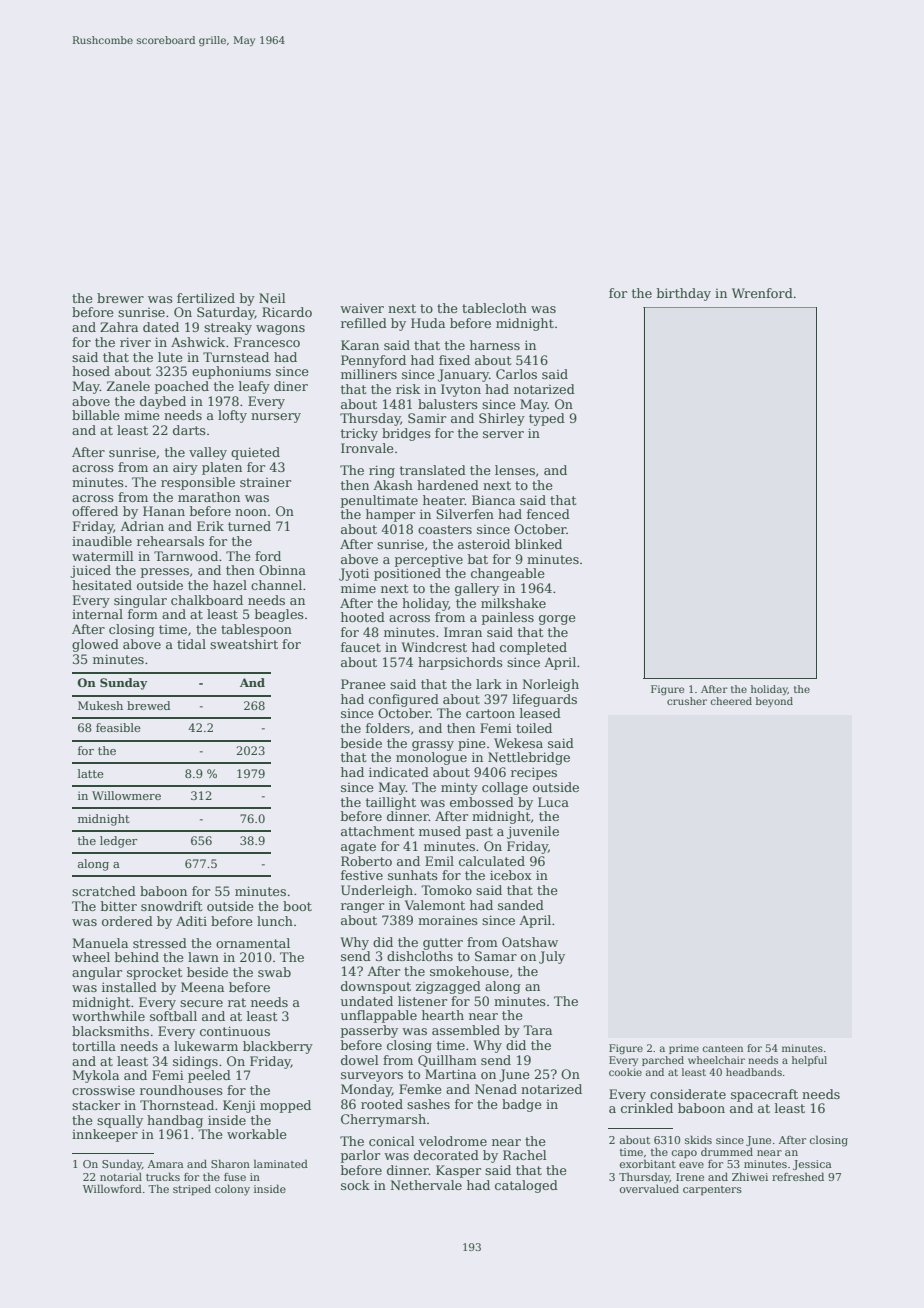 The width and height of the page is (924, 1308). Describe the element at coordinates (100, 705) in the page. I see `Mukesh` at that location.
